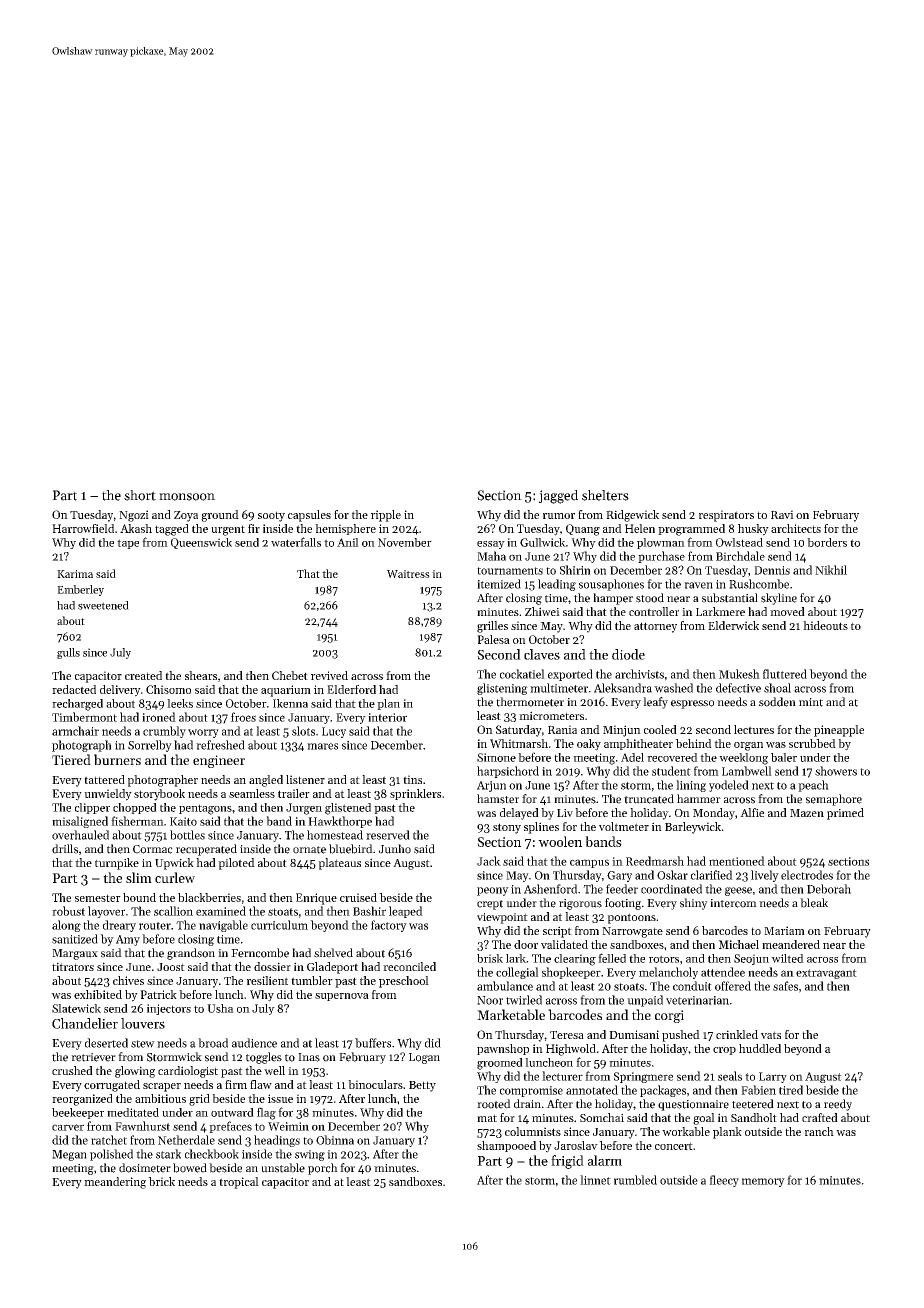 The width and height of the image is (924, 1308). What do you see at coordinates (175, 877) in the image?
I see `curlew` at bounding box center [175, 877].
